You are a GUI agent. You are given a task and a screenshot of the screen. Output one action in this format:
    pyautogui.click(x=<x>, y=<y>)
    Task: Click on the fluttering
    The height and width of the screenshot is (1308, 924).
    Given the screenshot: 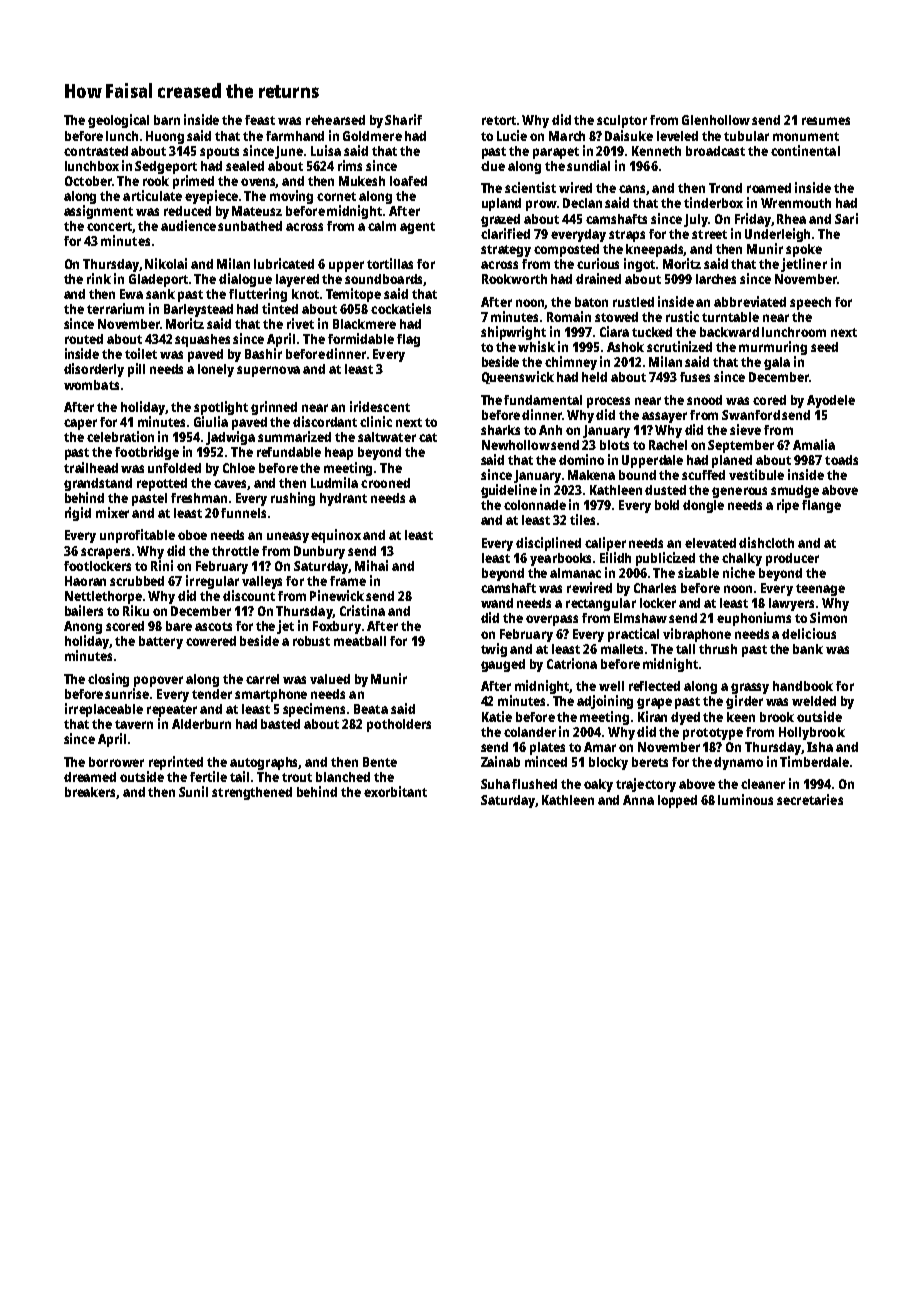 What is the action you would take?
    pyautogui.click(x=258, y=295)
